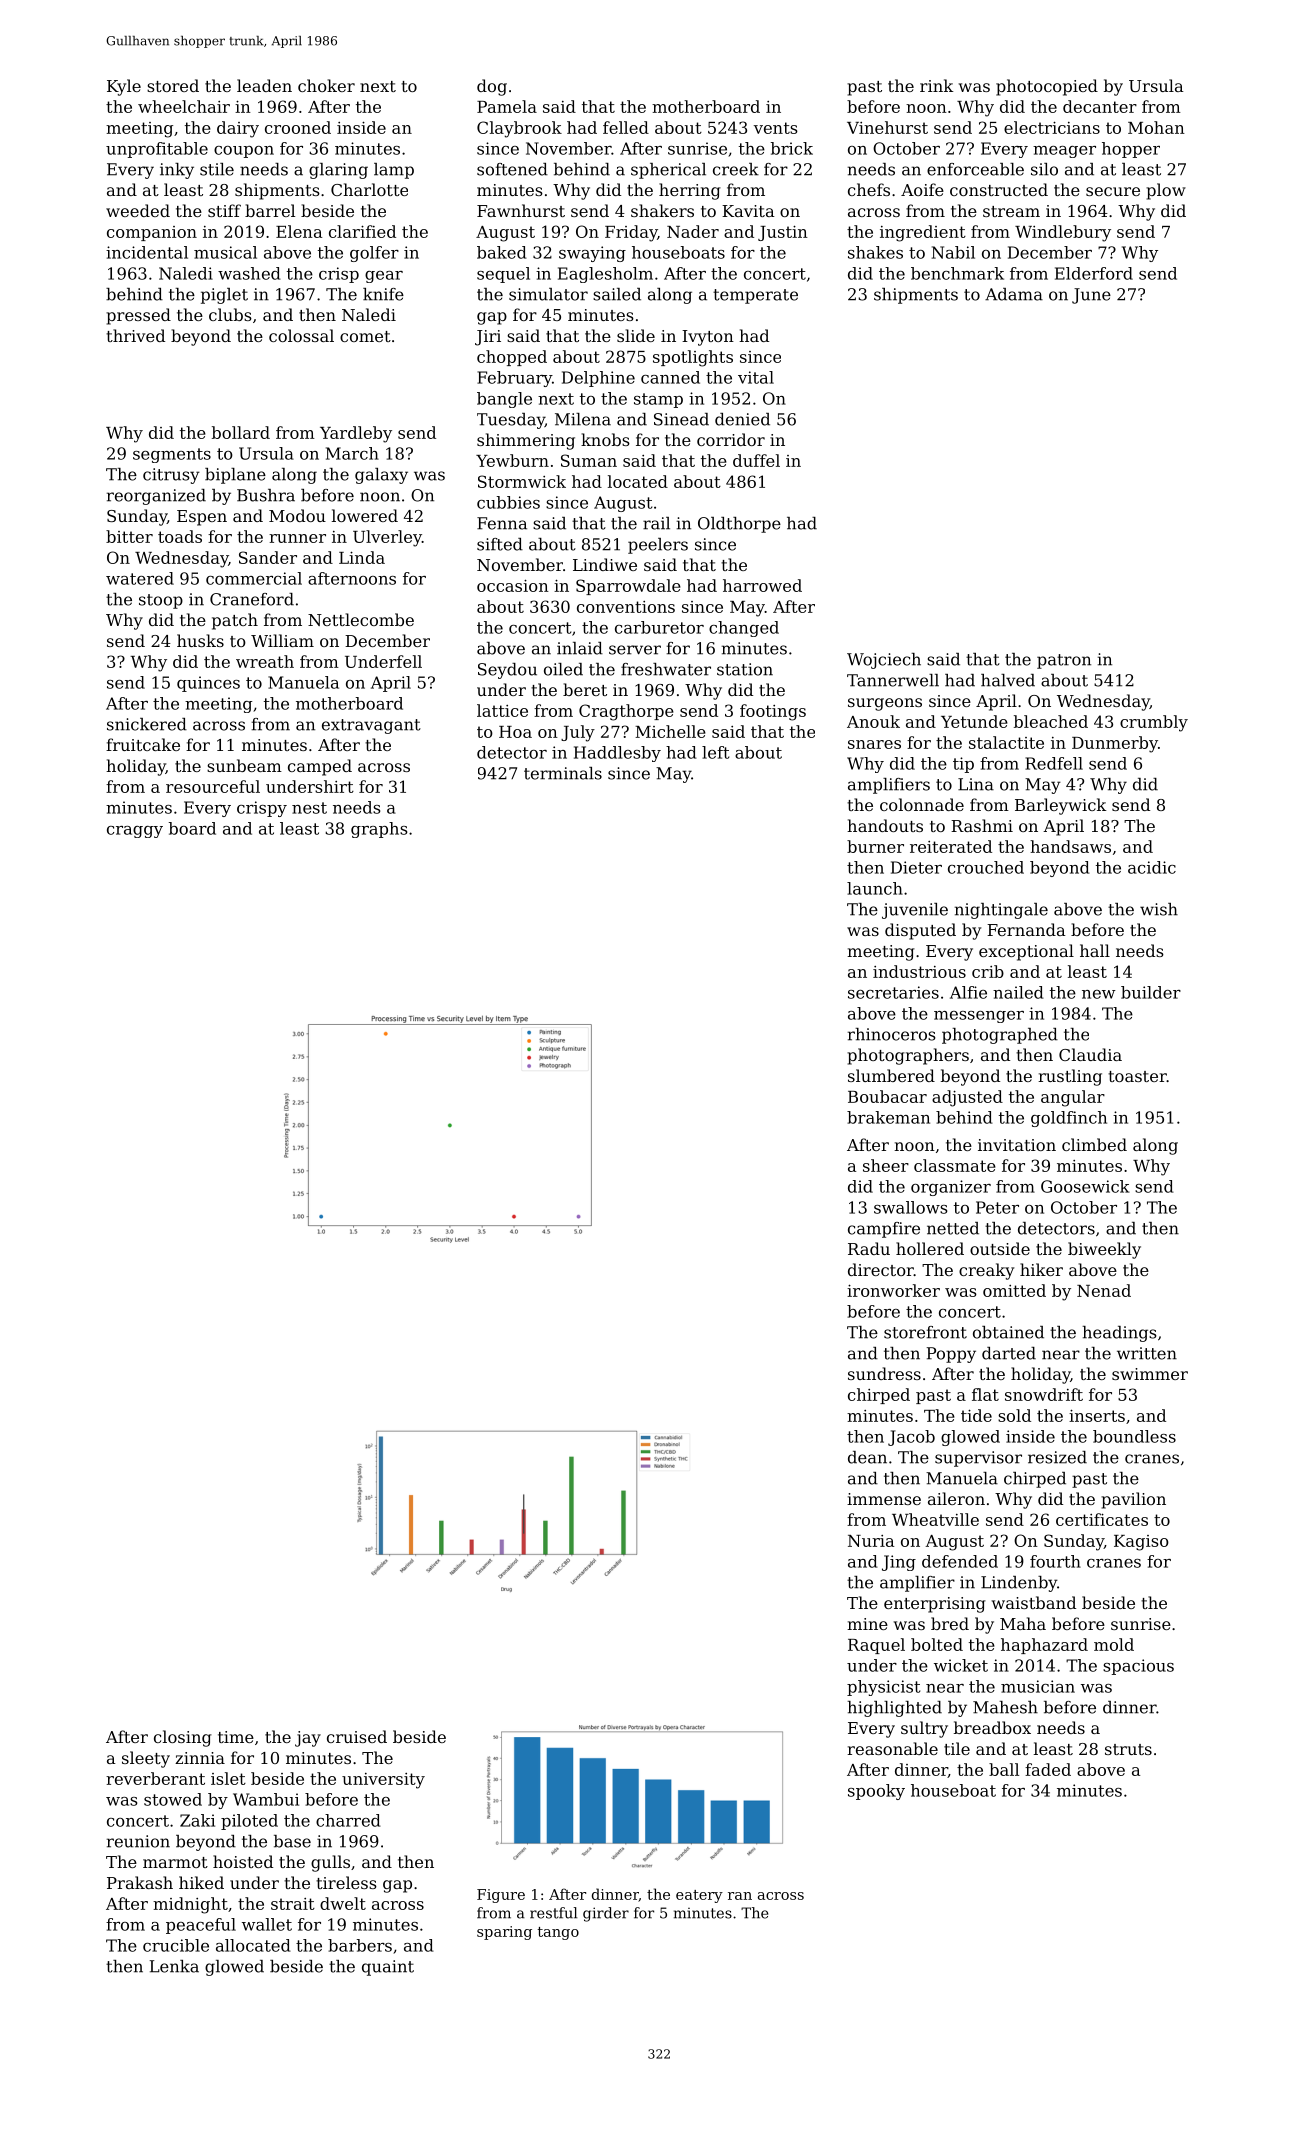 The image size is (1295, 2133). I want to click on Kyle, so click(124, 87).
